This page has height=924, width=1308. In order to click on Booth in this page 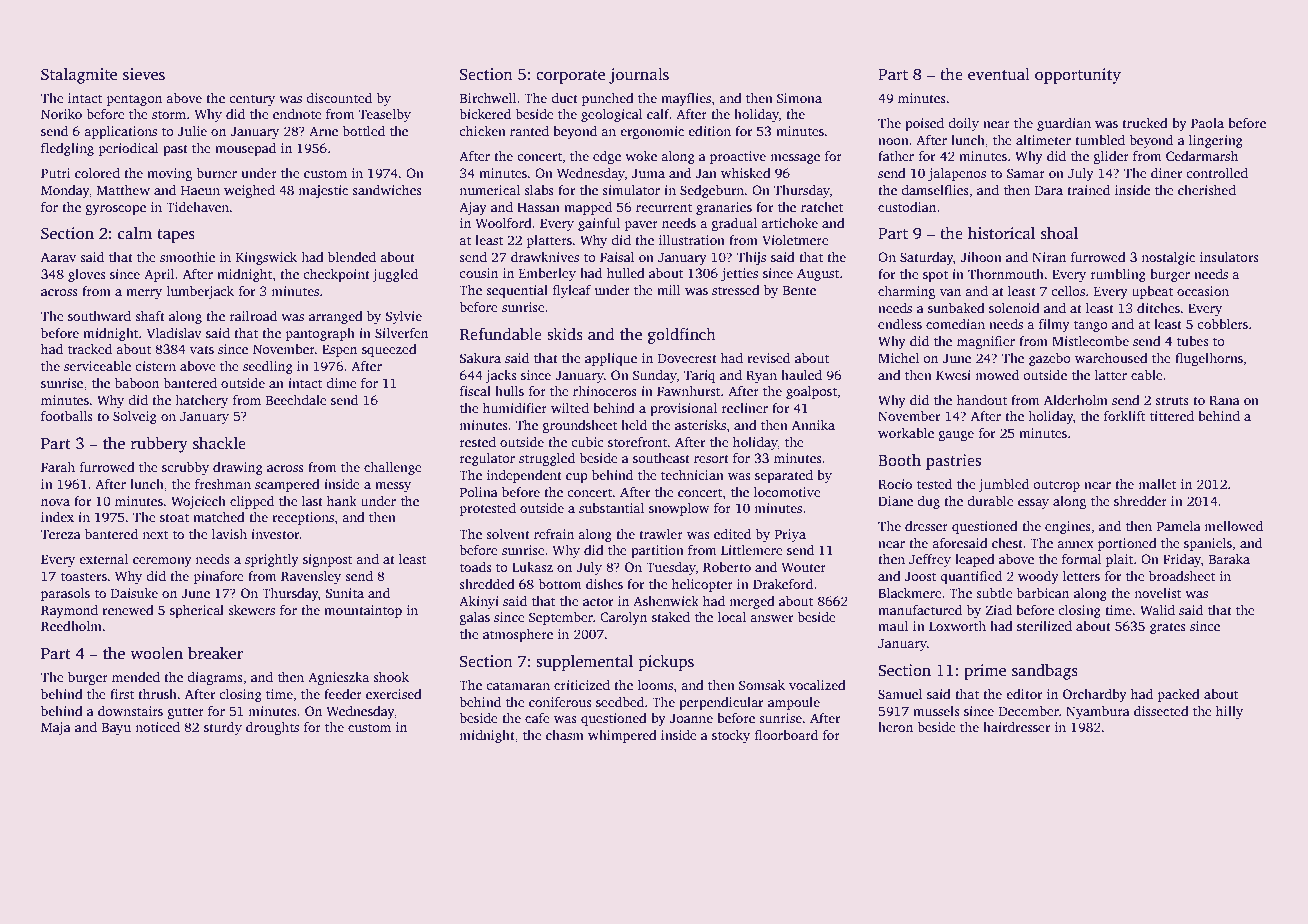, I will do `click(899, 460)`.
